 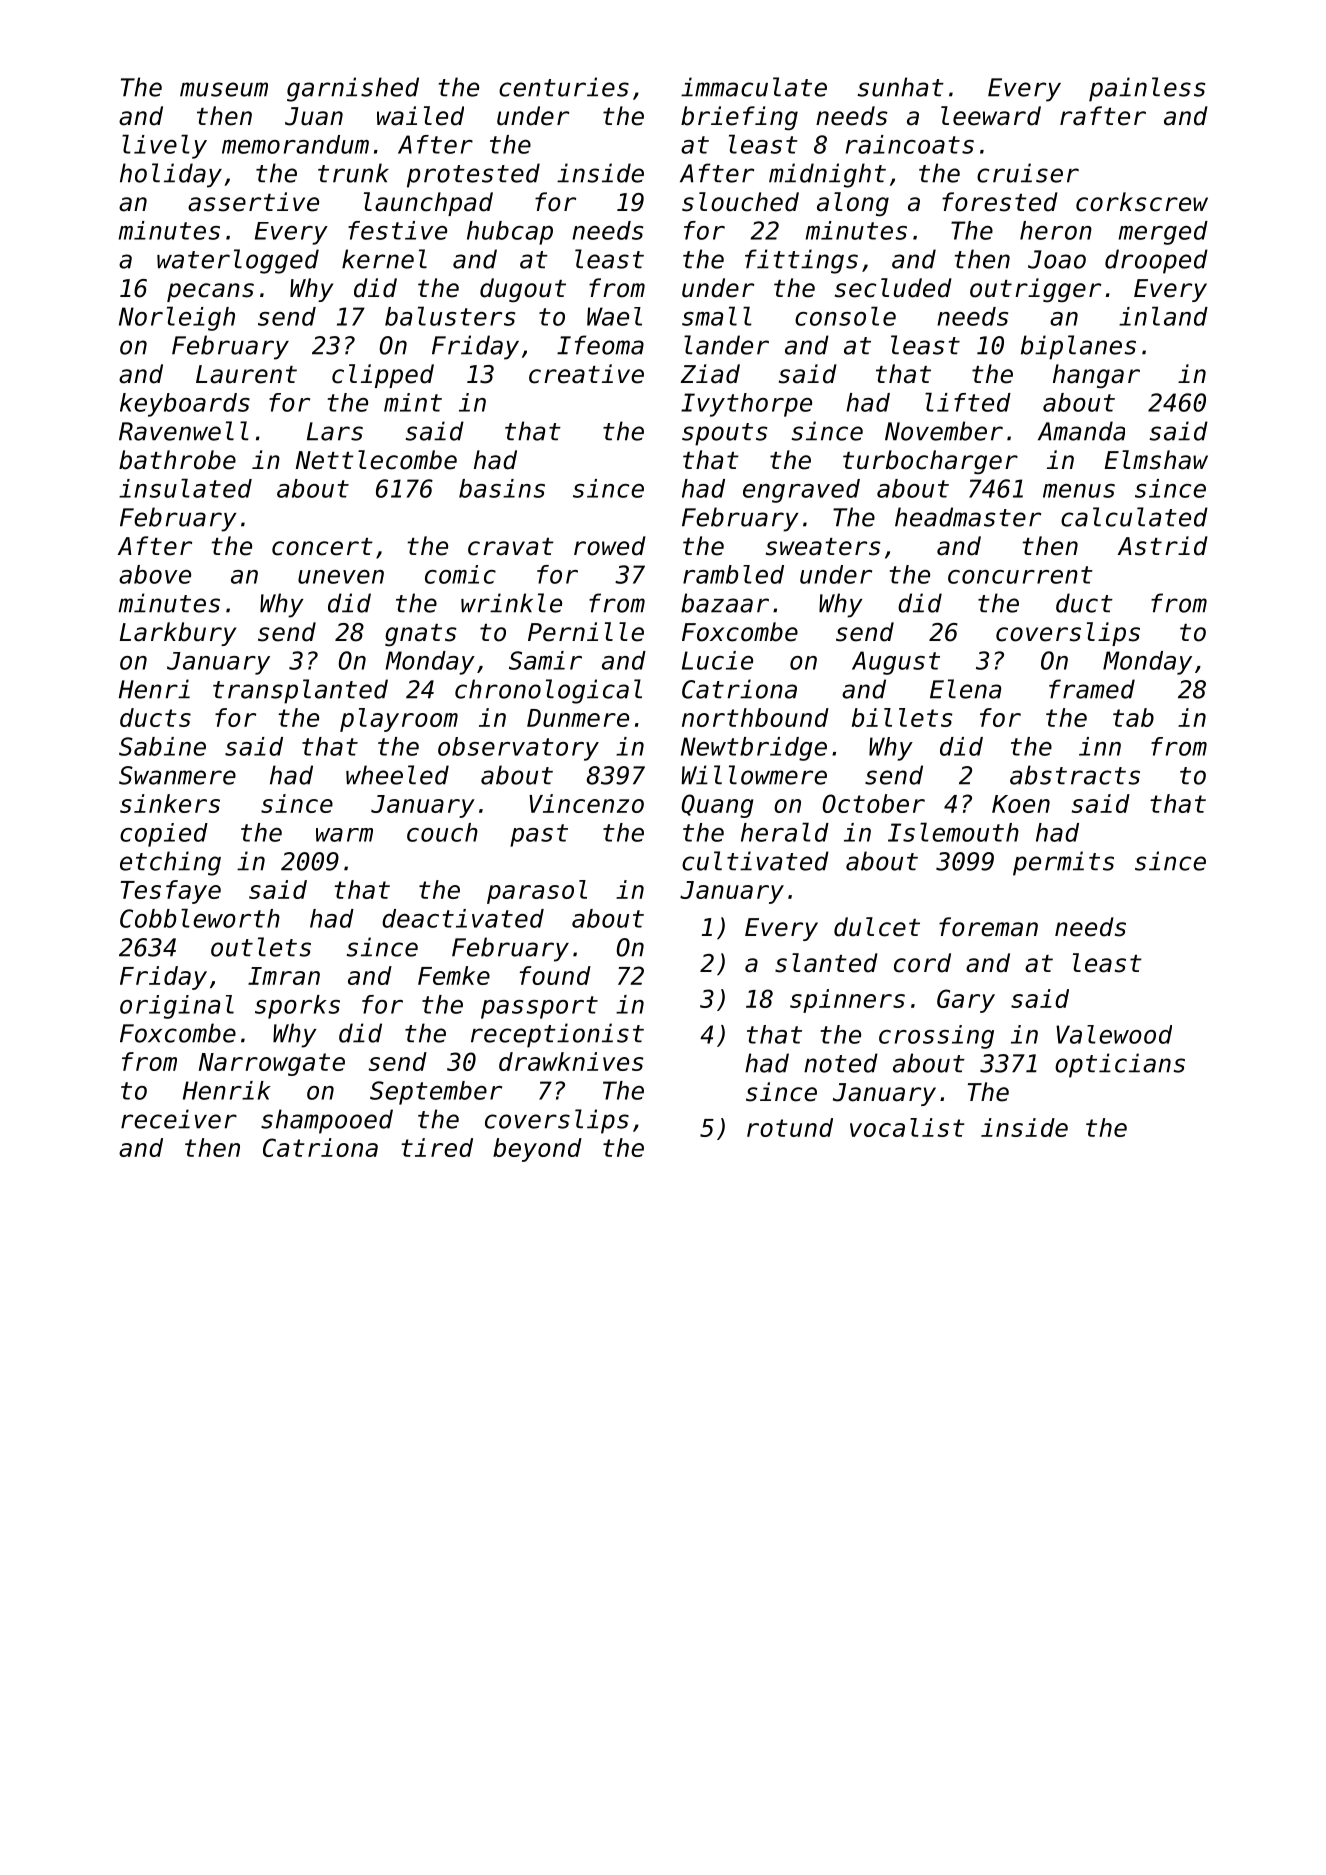 I want to click on Narrowgate, so click(x=272, y=1064).
